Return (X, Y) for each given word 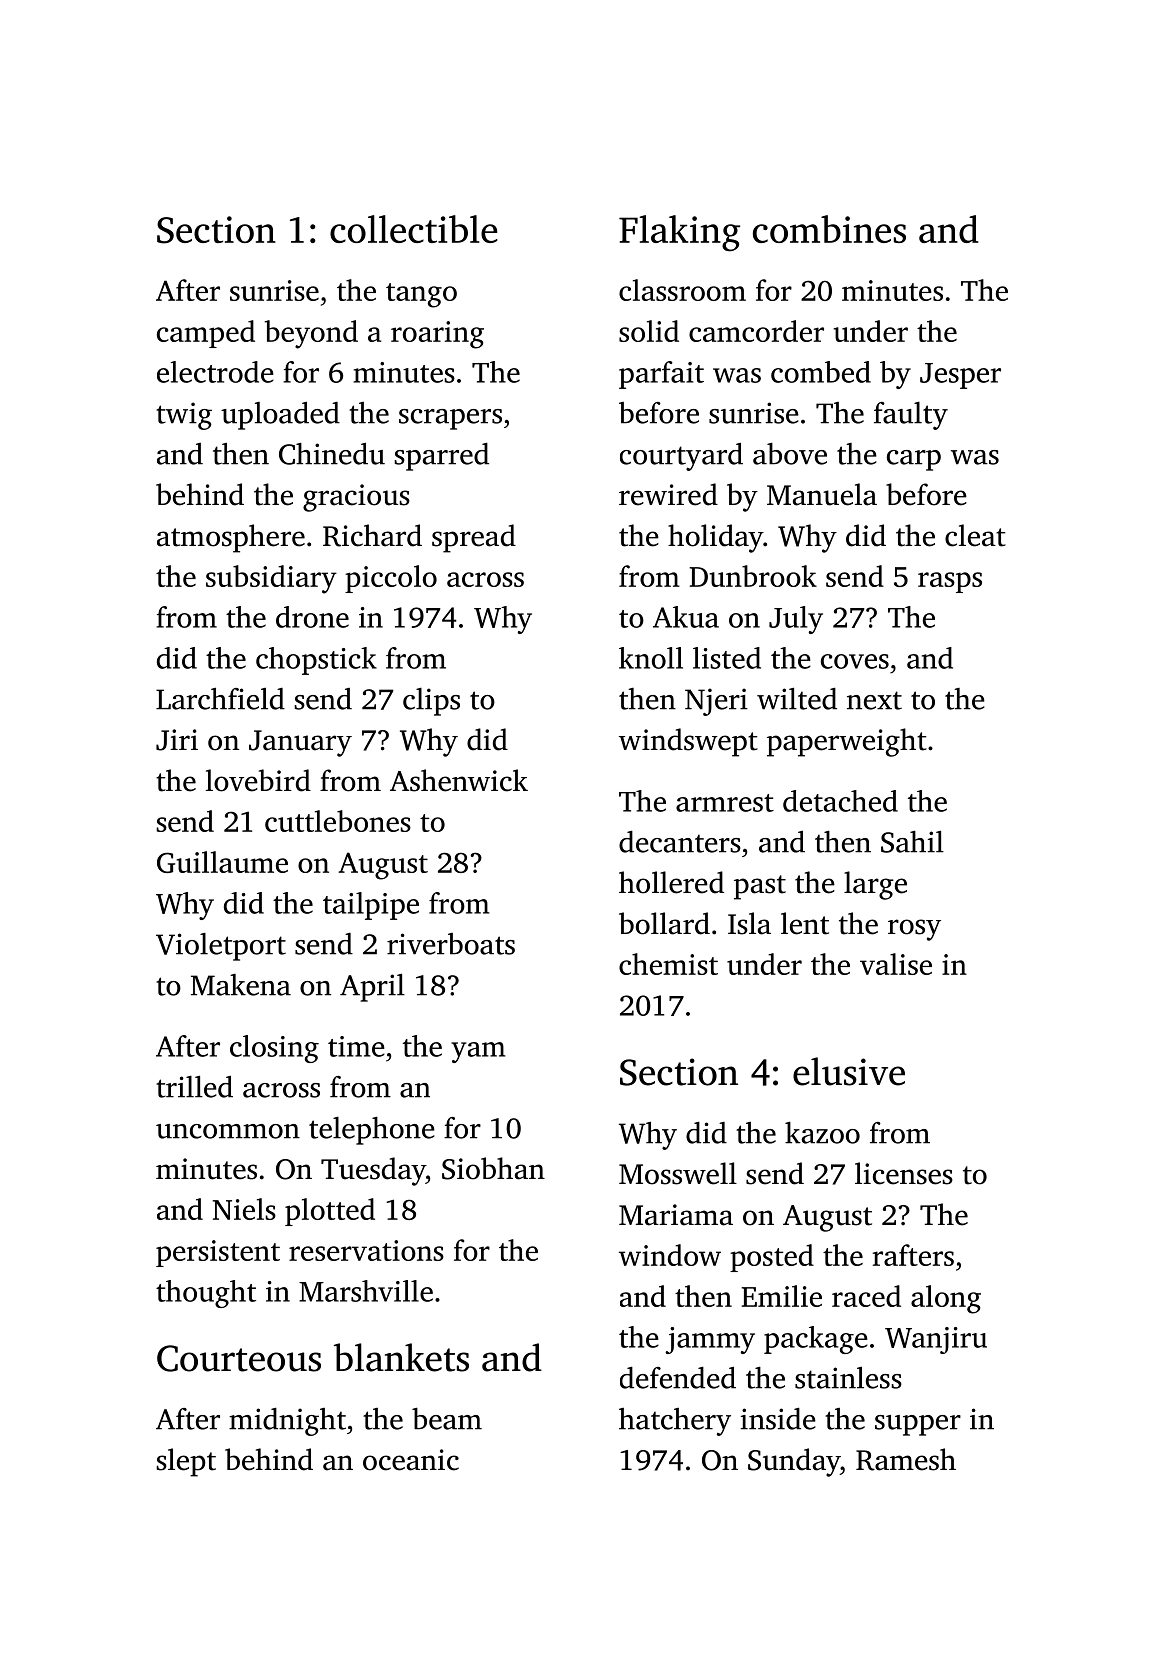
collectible (414, 229)
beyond (311, 334)
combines (829, 229)
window (670, 1255)
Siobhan (493, 1168)
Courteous (239, 1358)
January (300, 743)
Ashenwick (459, 780)
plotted (330, 1212)
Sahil (912, 841)
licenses (904, 1173)
